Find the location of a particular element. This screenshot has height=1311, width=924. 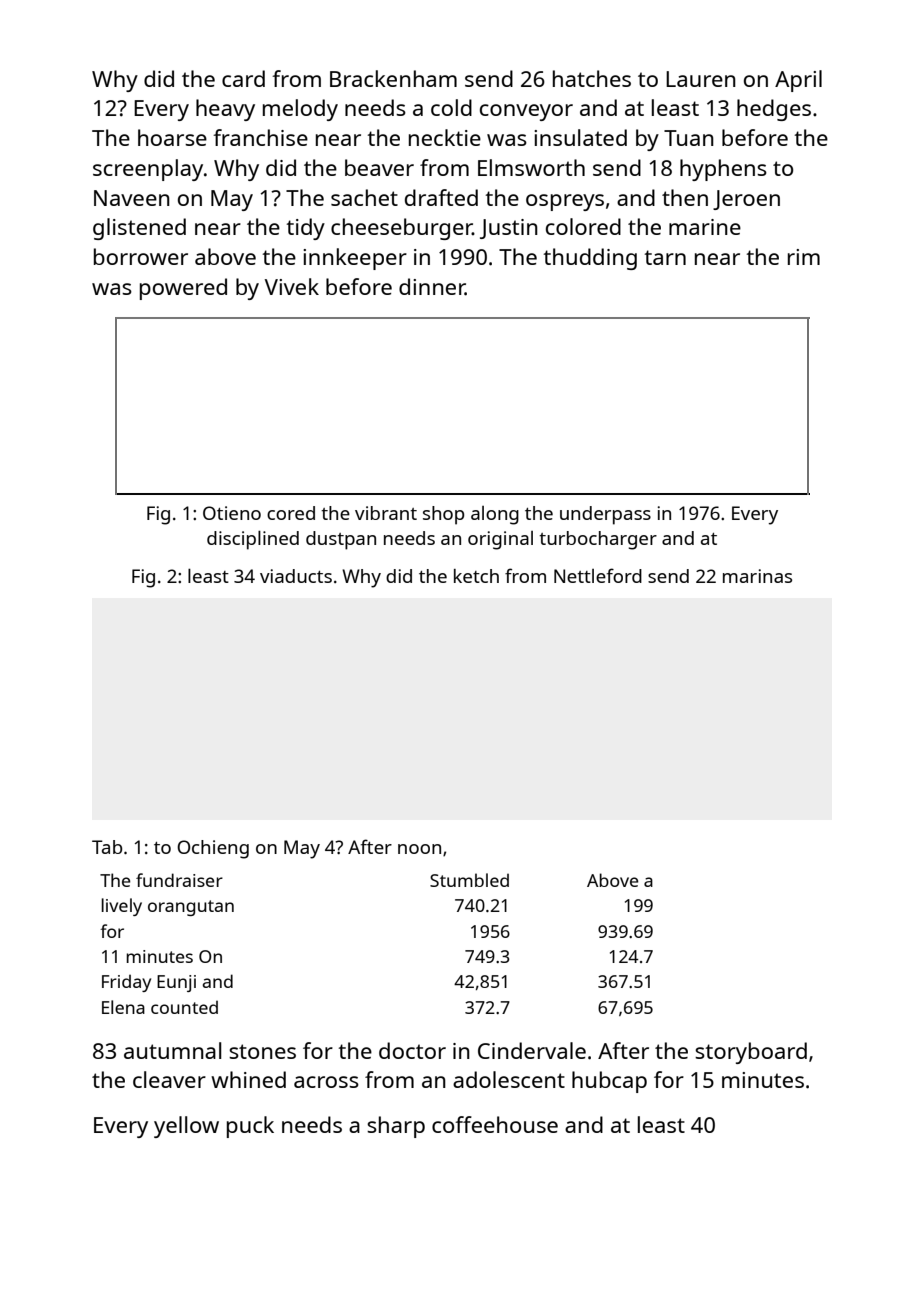

dinner is located at coordinates (432, 286).
